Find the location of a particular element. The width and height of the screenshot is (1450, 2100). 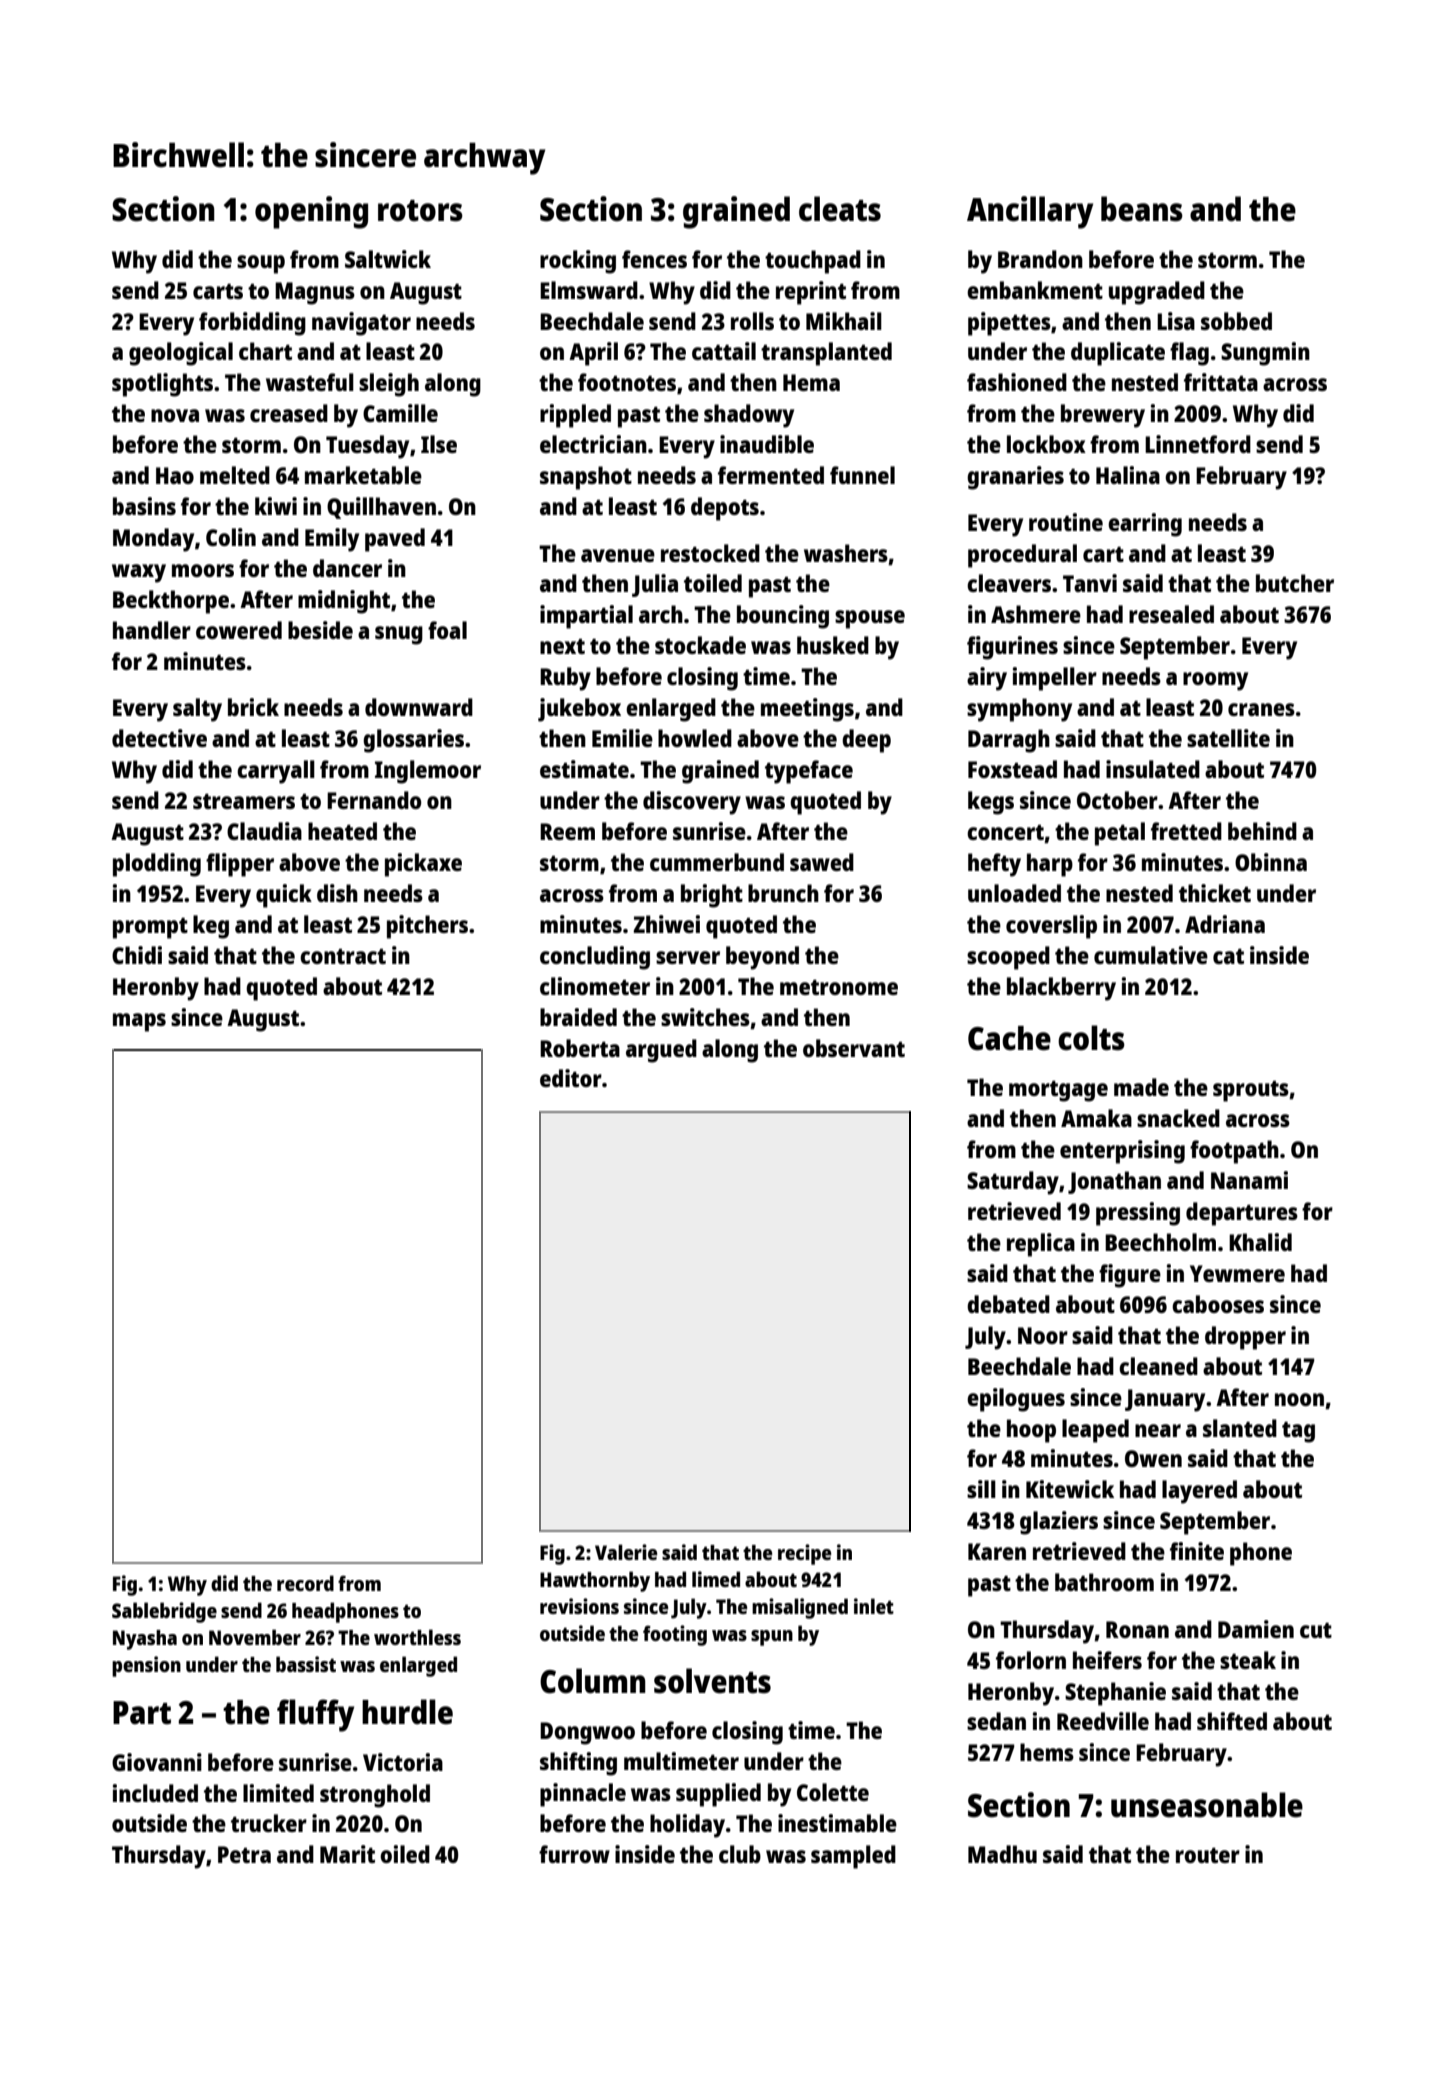

inlet is located at coordinates (874, 1606).
